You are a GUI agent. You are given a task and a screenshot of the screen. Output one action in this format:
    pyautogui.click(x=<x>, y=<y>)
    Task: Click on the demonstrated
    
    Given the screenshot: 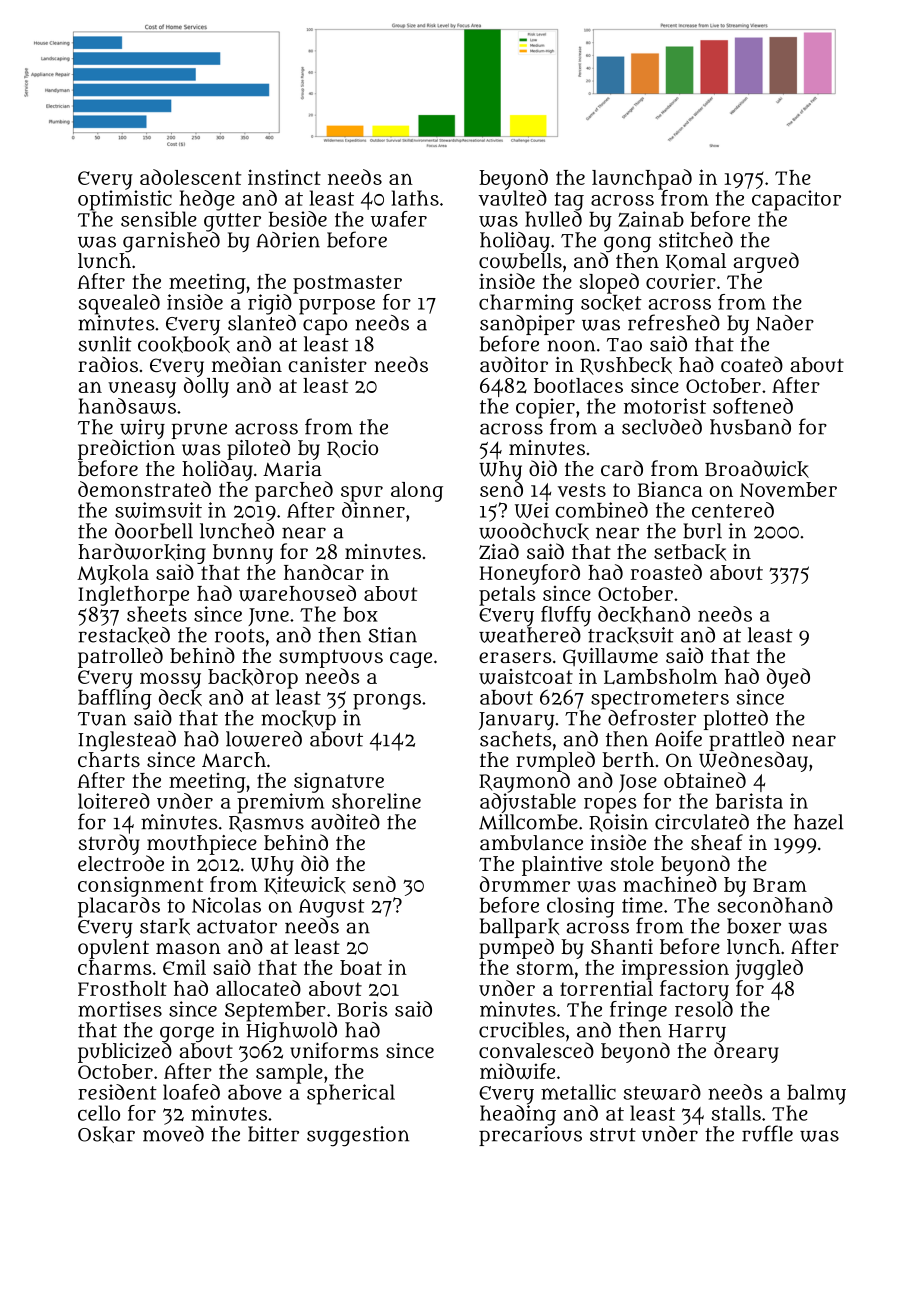 What is the action you would take?
    pyautogui.click(x=144, y=489)
